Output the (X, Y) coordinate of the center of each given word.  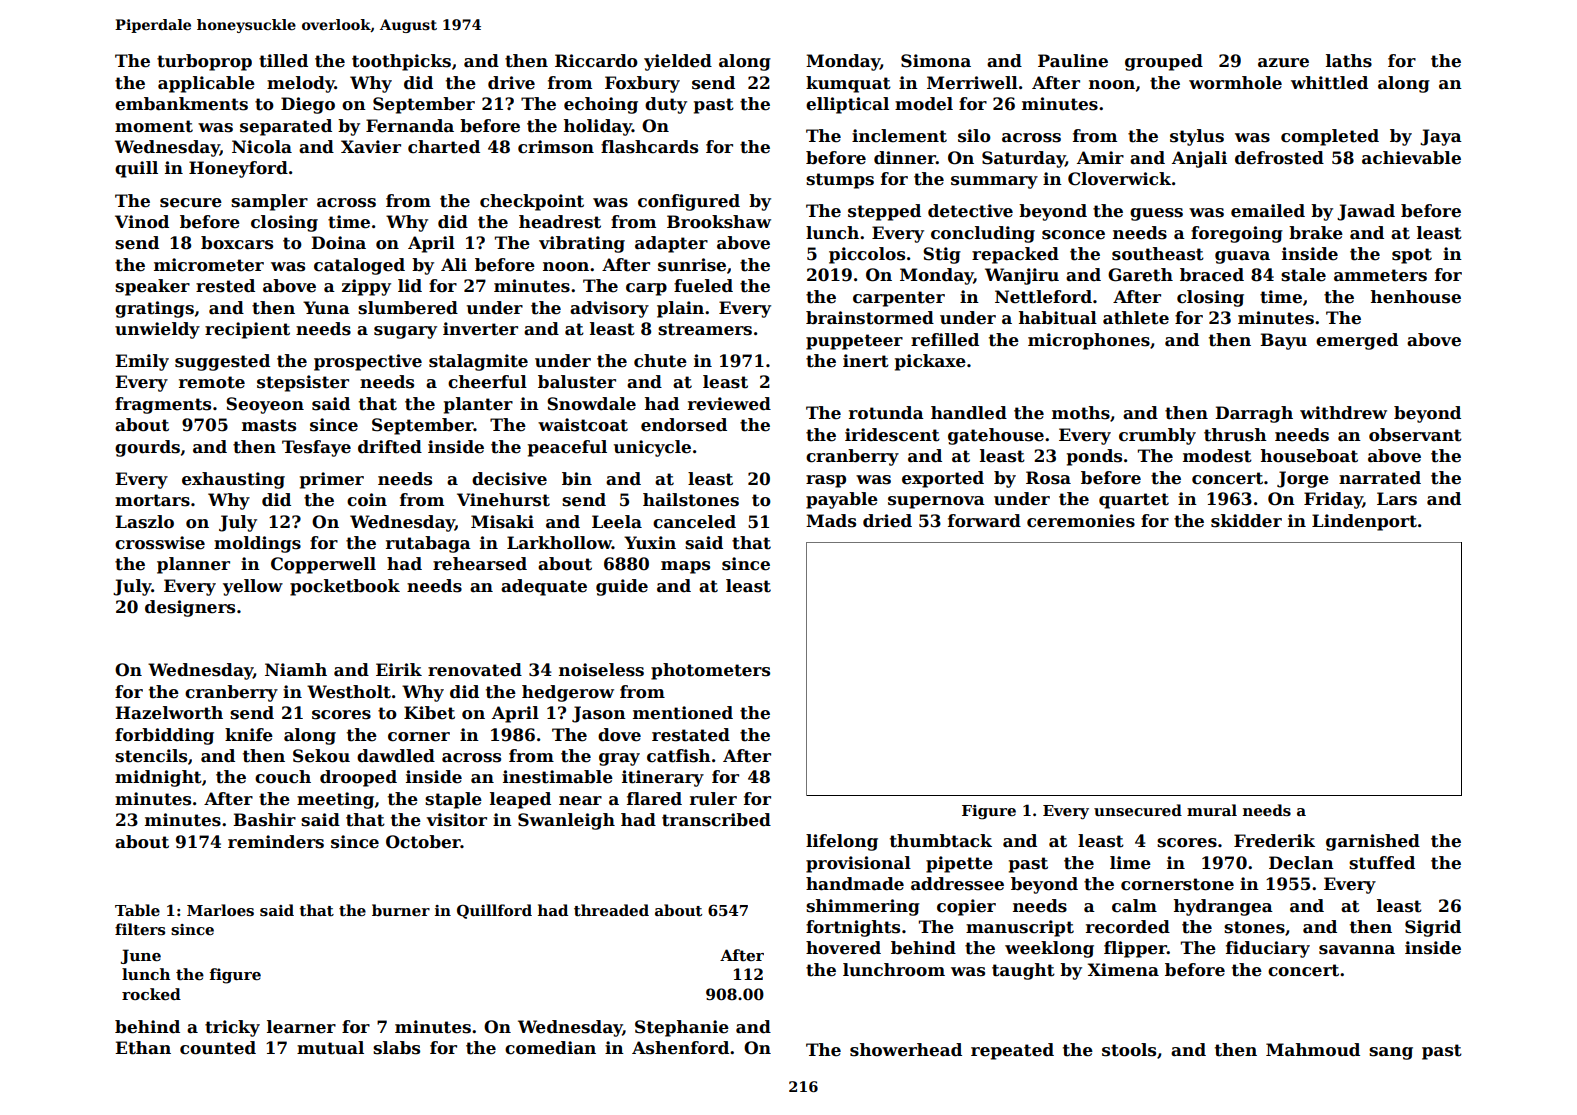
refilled (945, 340)
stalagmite (478, 362)
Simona (936, 61)
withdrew (1343, 413)
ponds (1094, 457)
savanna (1357, 950)
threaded (611, 910)
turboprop (204, 62)
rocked (151, 994)
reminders (276, 842)
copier (966, 907)
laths (1349, 61)
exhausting (233, 480)
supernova (936, 502)
